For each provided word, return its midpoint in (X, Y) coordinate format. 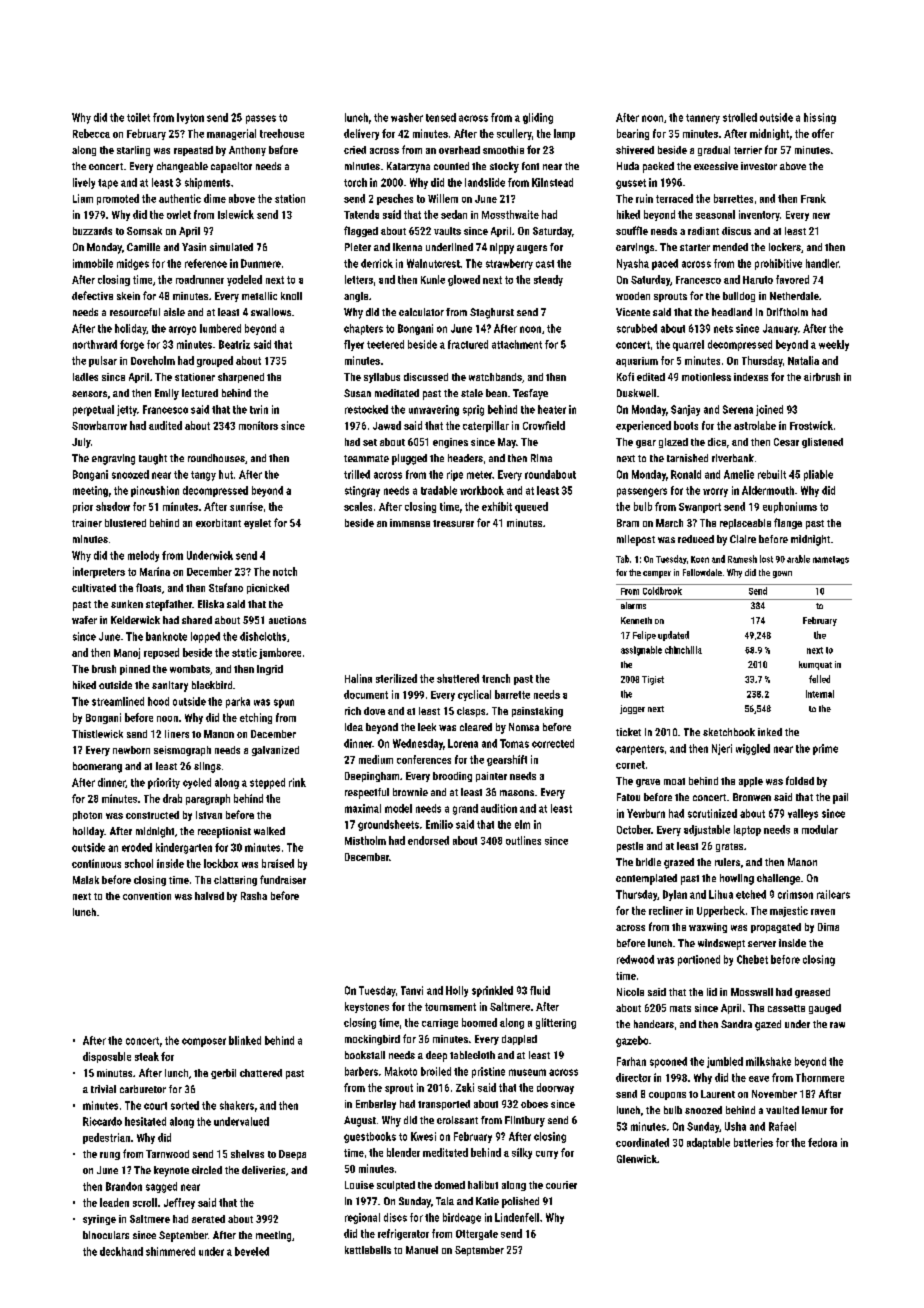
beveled (252, 1251)
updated (673, 636)
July (81, 443)
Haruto (758, 280)
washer (407, 117)
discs (395, 1217)
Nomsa (524, 727)
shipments (207, 183)
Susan (357, 393)
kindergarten (184, 848)
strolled (740, 117)
